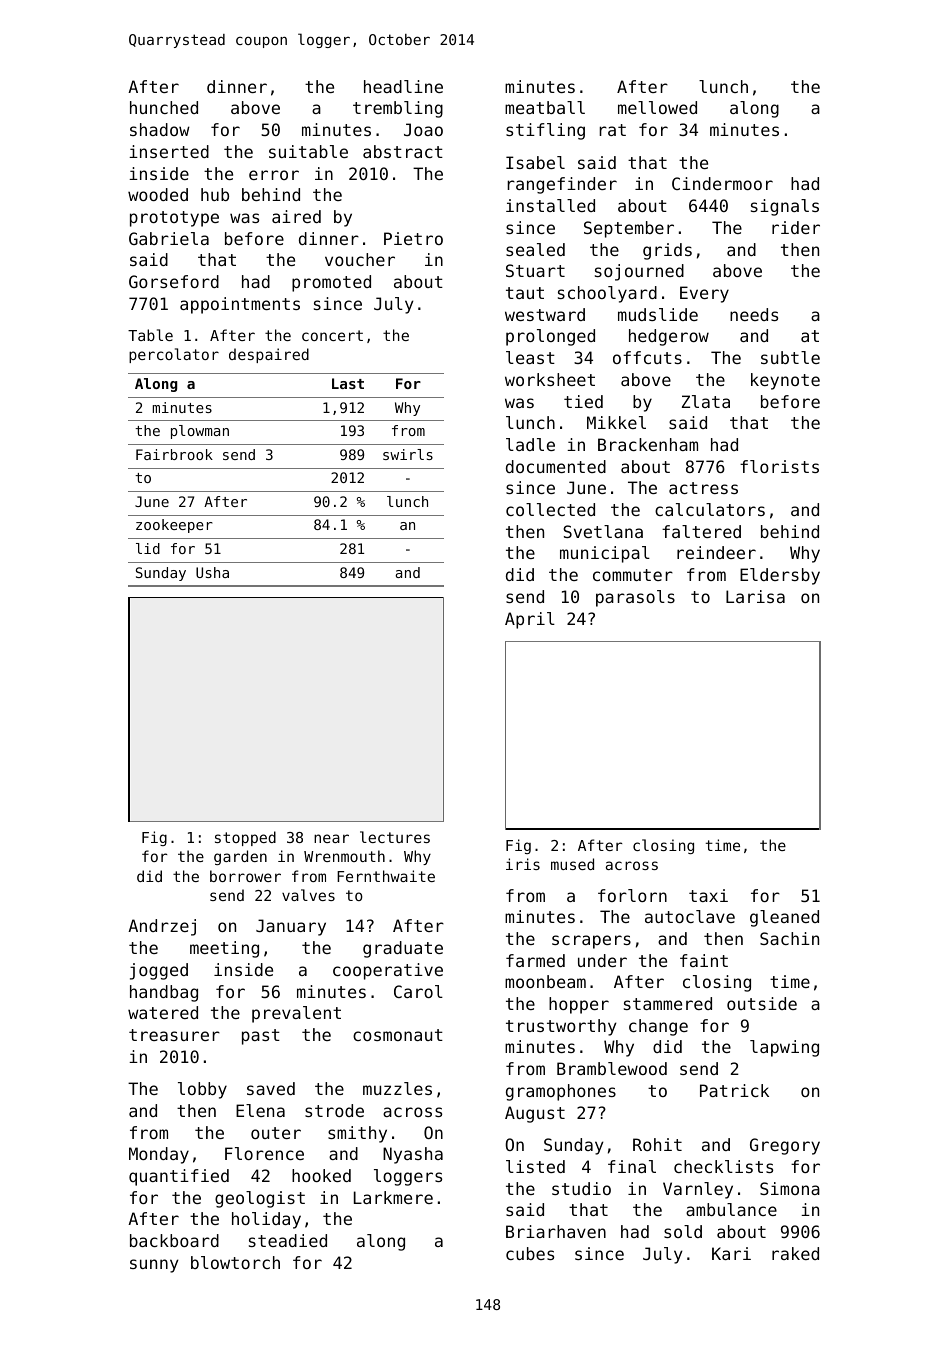  What do you see at coordinates (395, 837) in the screenshot?
I see `lectures` at bounding box center [395, 837].
